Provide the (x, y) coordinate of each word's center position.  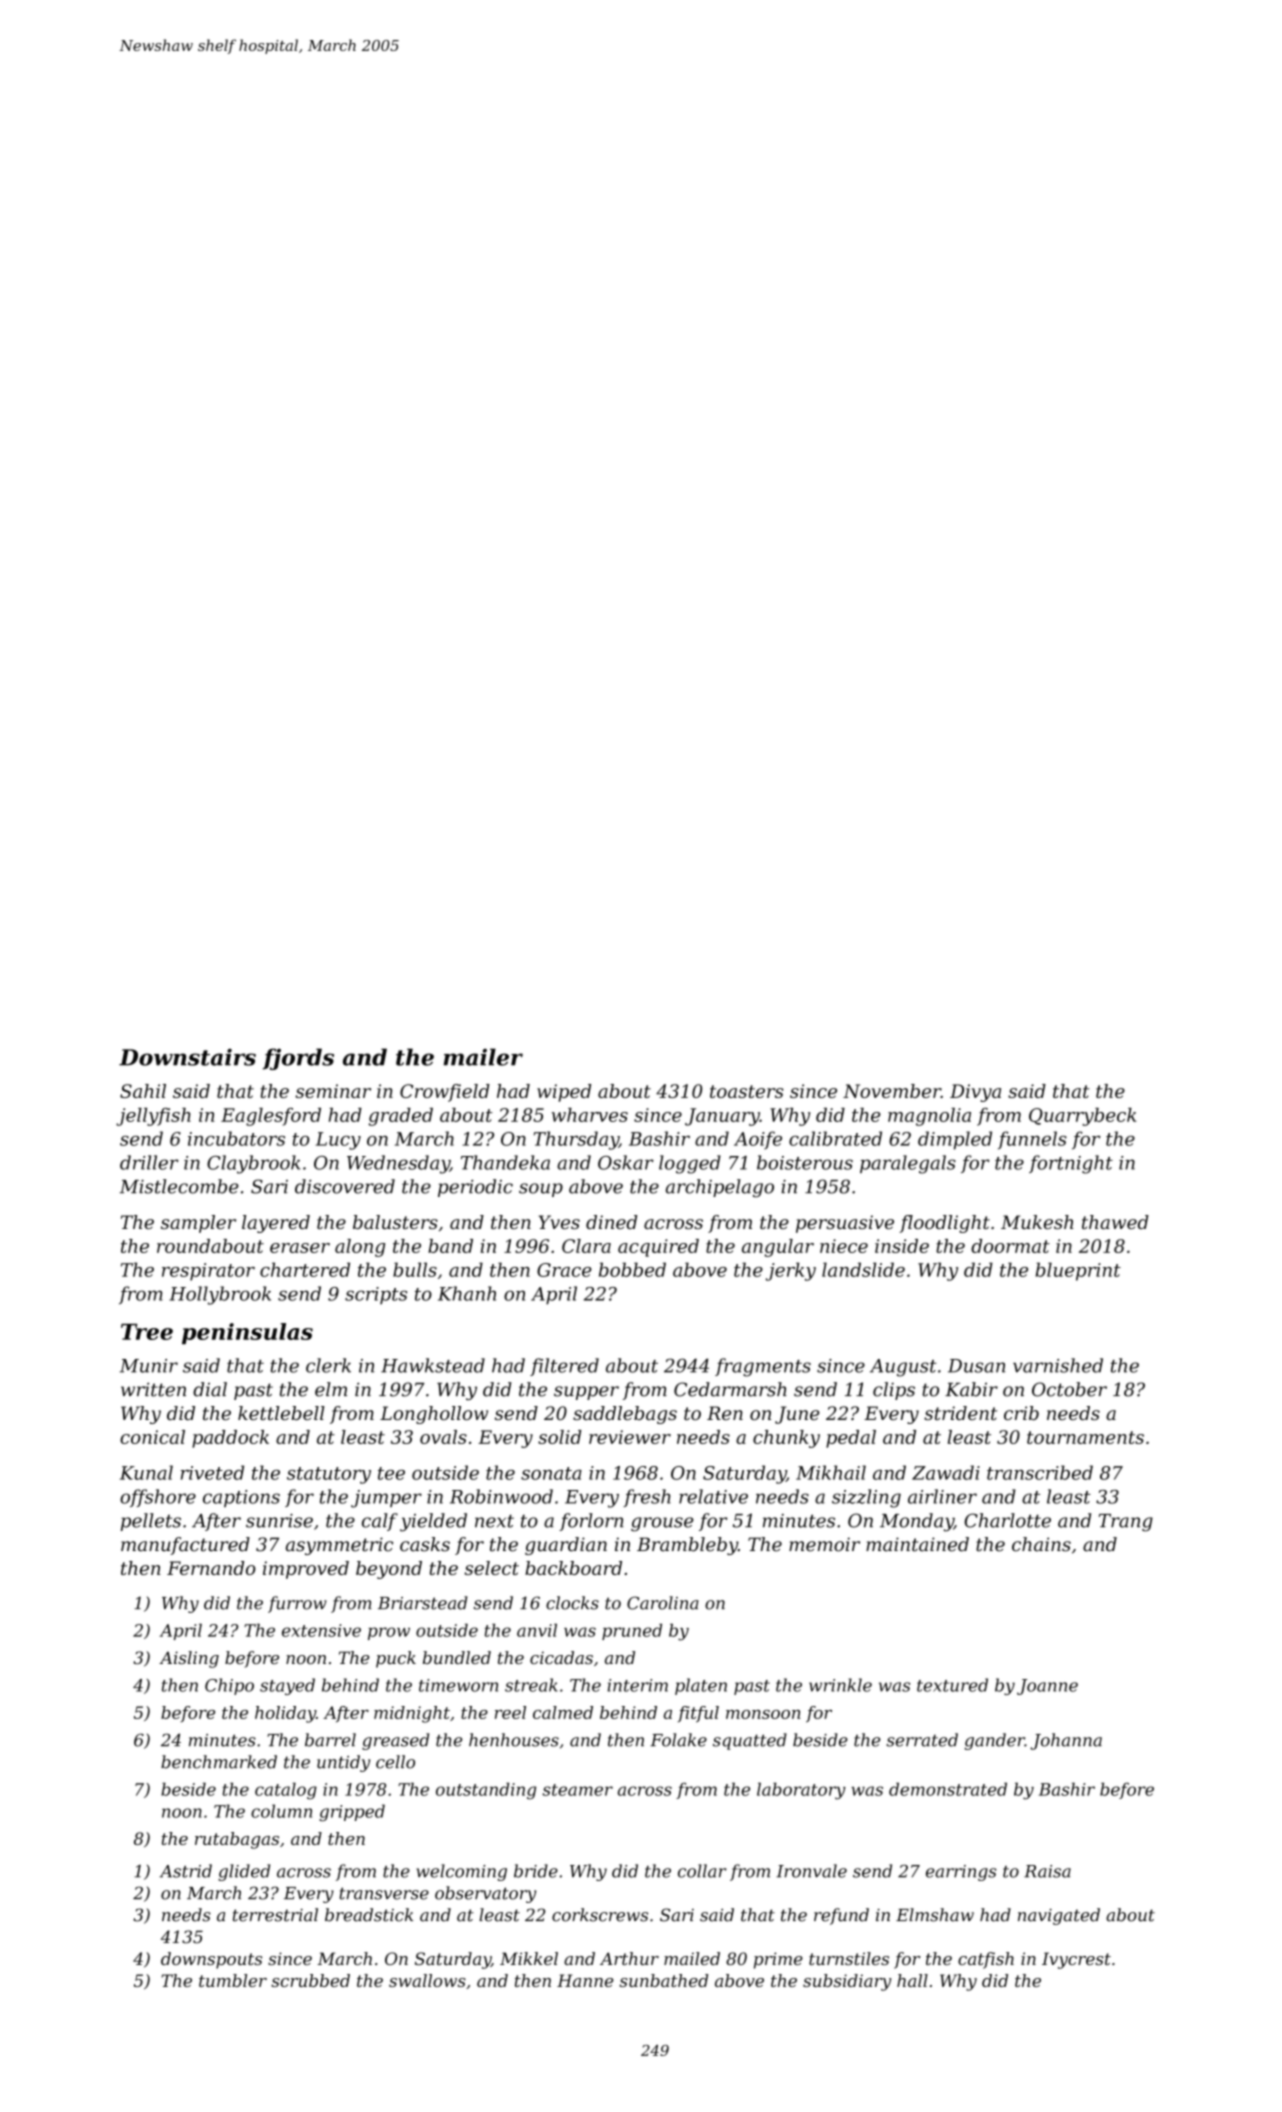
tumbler (233, 1980)
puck (396, 1659)
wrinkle (840, 1685)
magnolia (929, 1117)
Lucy (338, 1141)
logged (690, 1164)
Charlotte (1007, 1520)
